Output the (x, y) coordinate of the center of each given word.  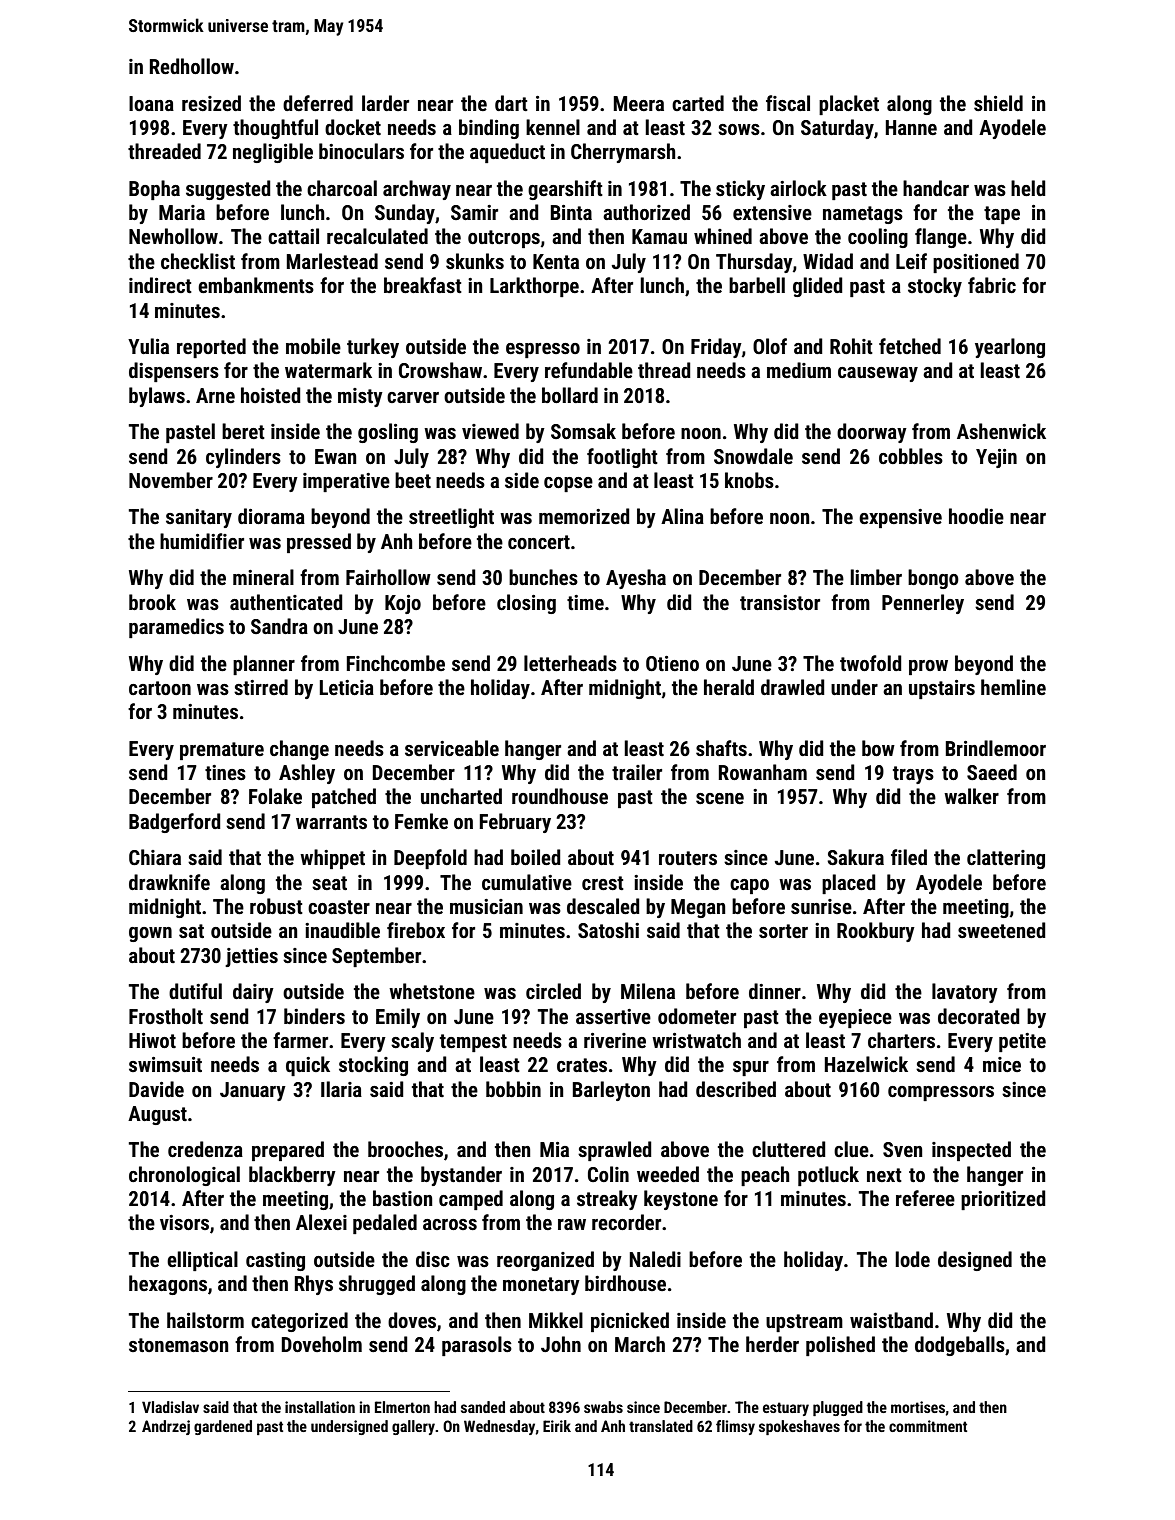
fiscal (788, 103)
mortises (918, 1407)
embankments (256, 285)
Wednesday (499, 1427)
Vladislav (170, 1407)
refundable (589, 370)
